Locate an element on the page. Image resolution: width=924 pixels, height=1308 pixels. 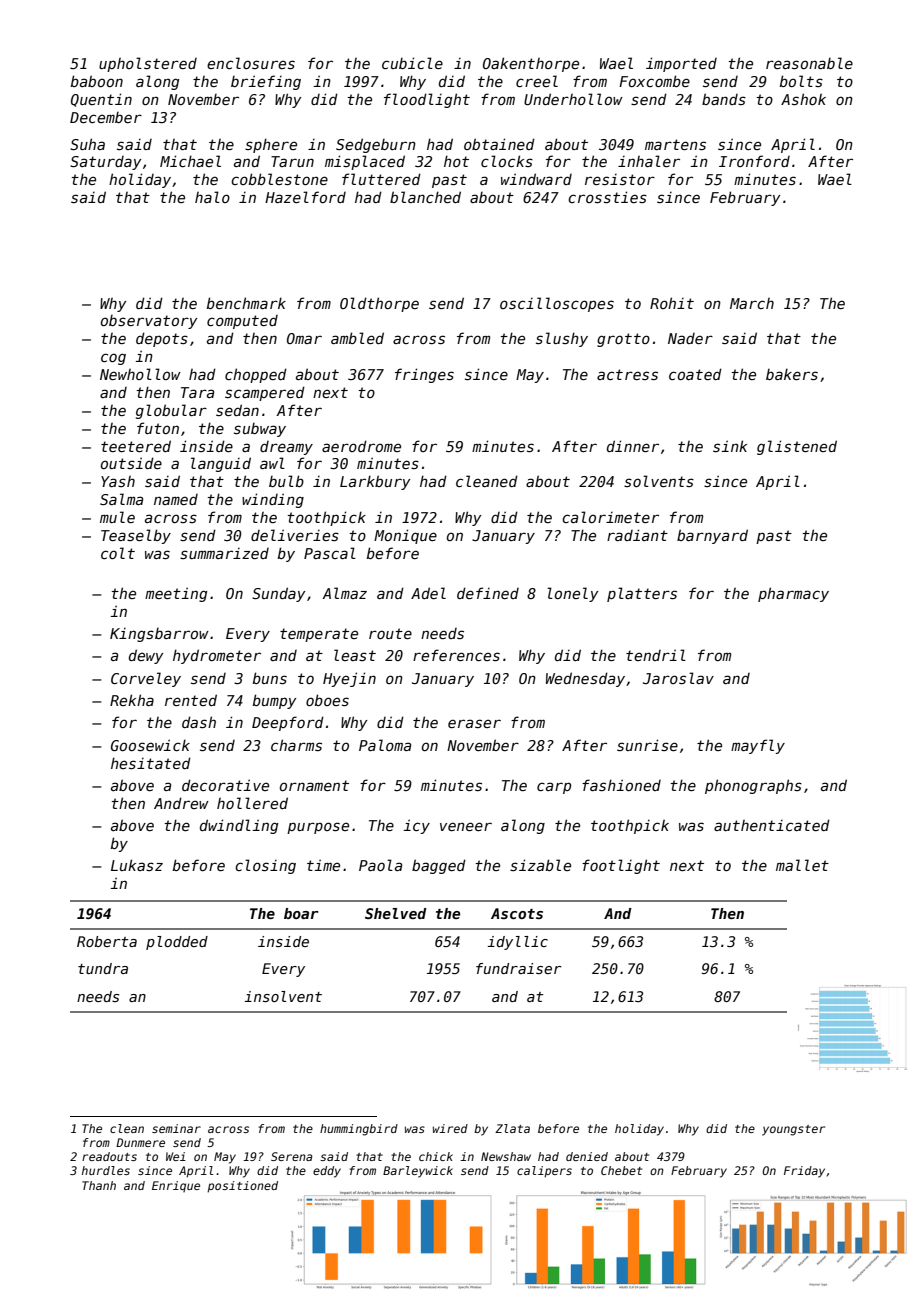
closing is located at coordinates (265, 866).
